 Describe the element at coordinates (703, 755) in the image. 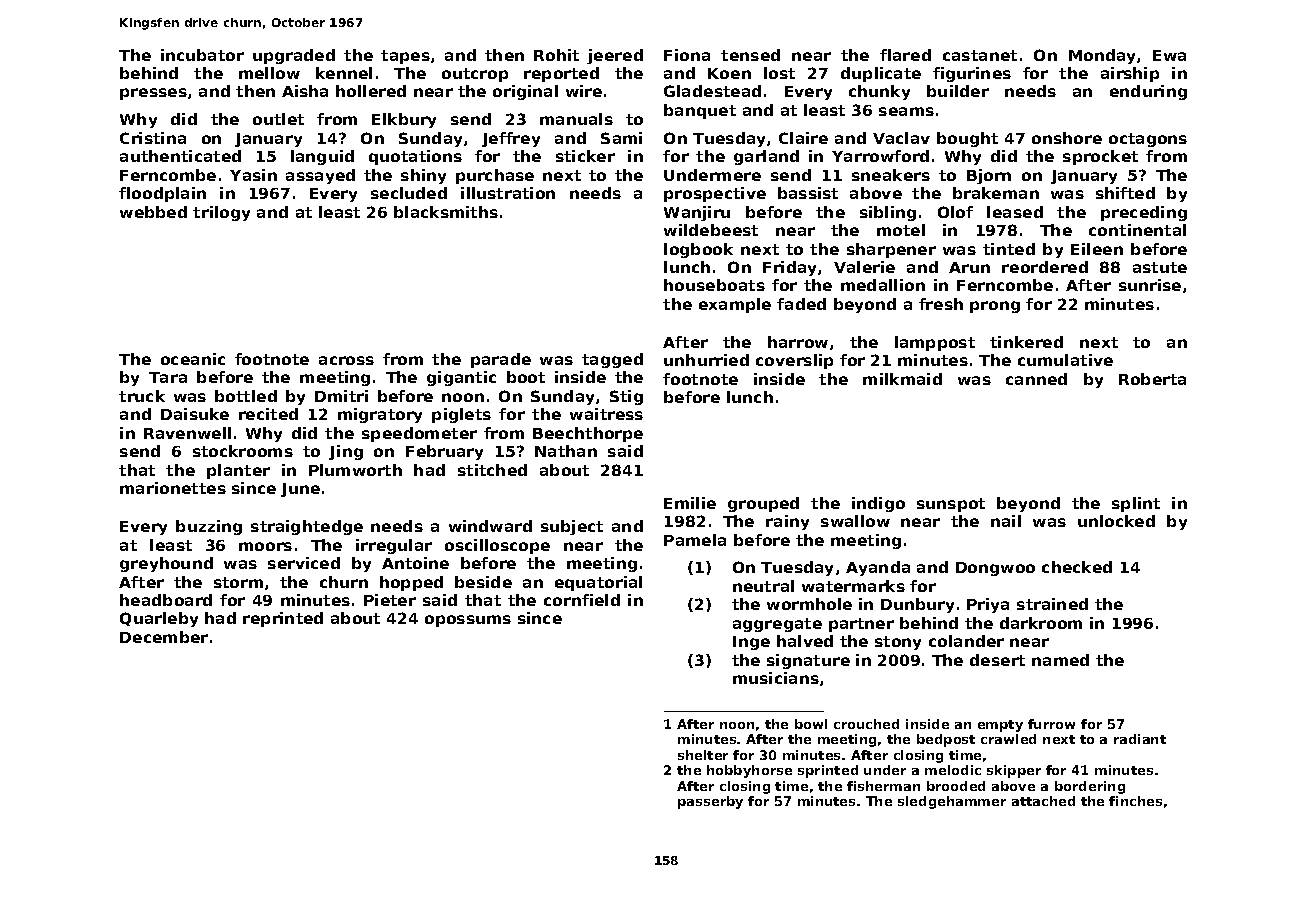

I see `shelter` at that location.
